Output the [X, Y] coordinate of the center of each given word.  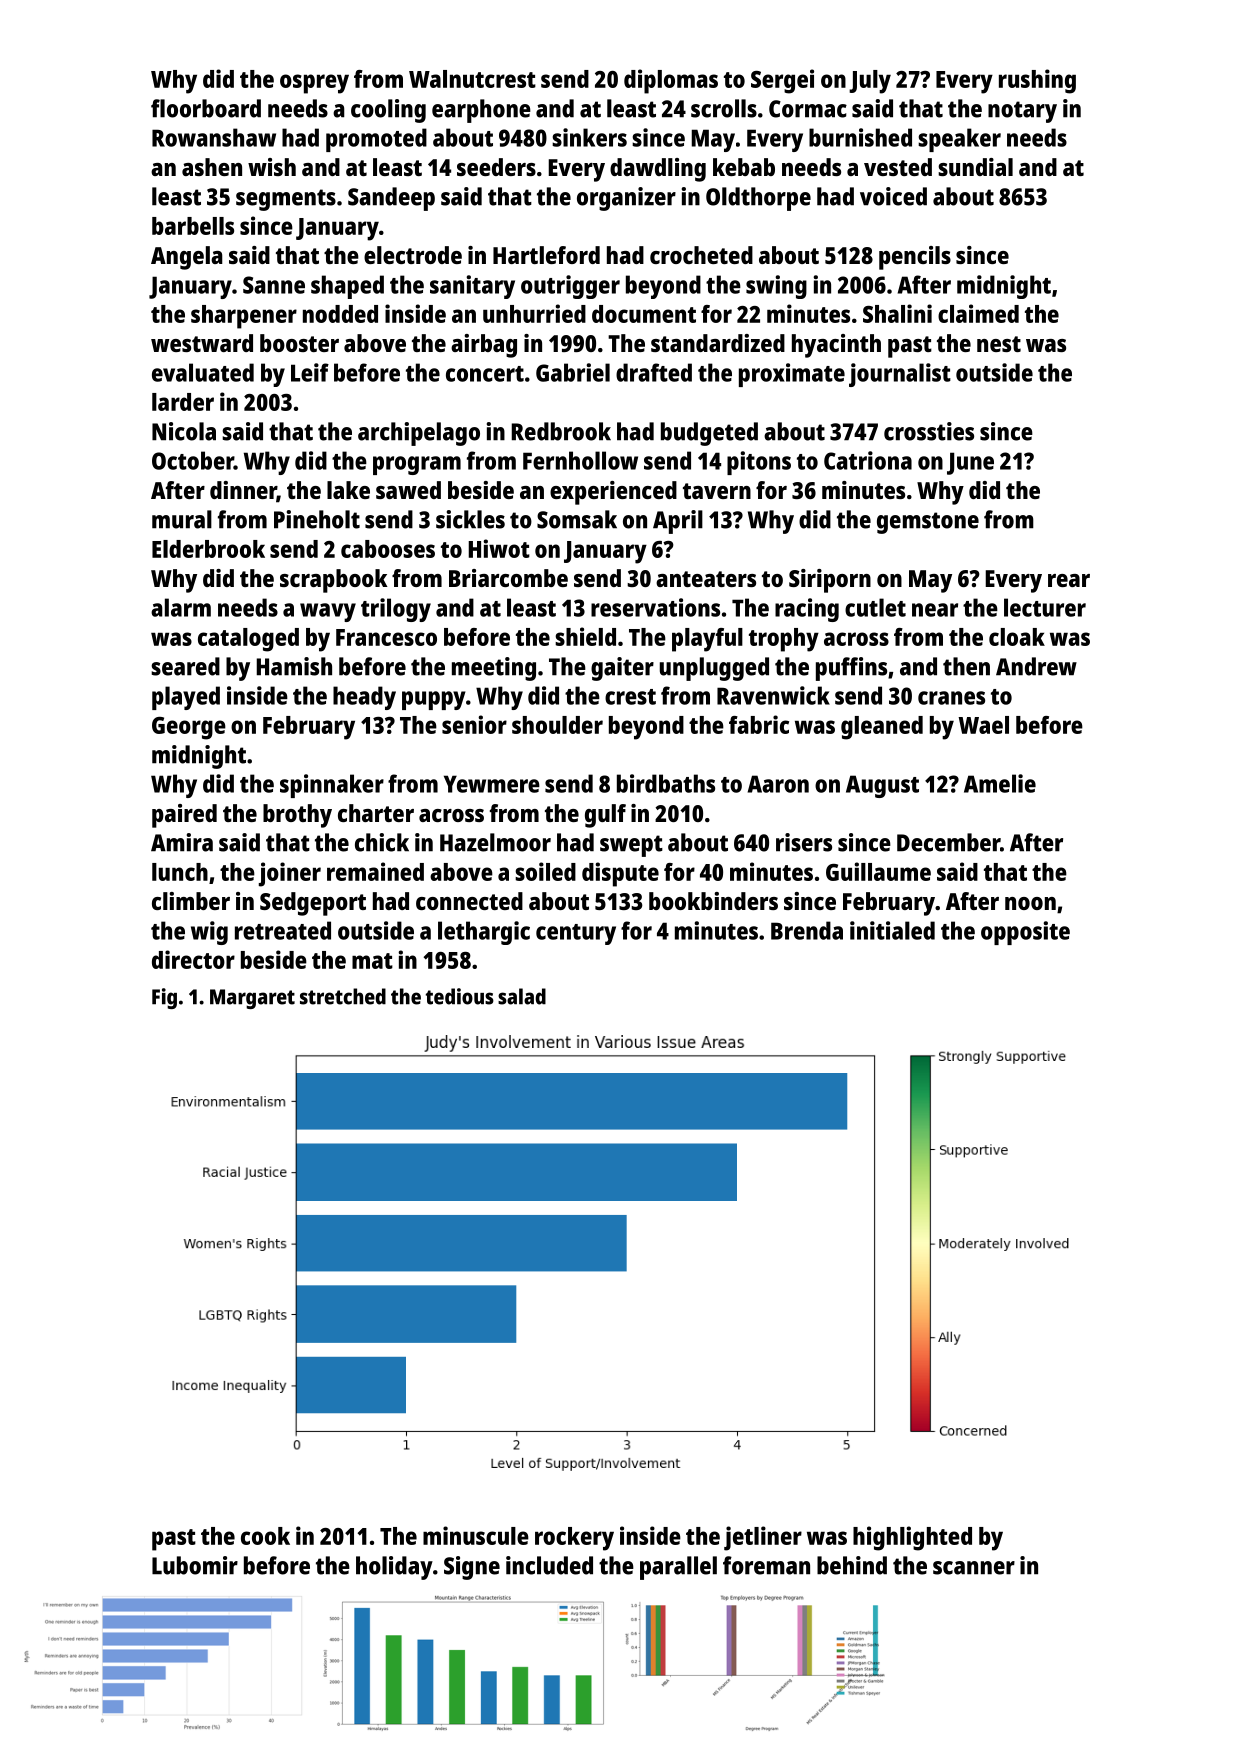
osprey [314, 84]
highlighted [912, 1538]
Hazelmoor [495, 842]
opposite [1025, 933]
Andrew [1036, 666]
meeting [494, 669]
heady [364, 698]
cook [265, 1536]
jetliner [763, 1538]
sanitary [472, 287]
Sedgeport [313, 904]
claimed [978, 313]
